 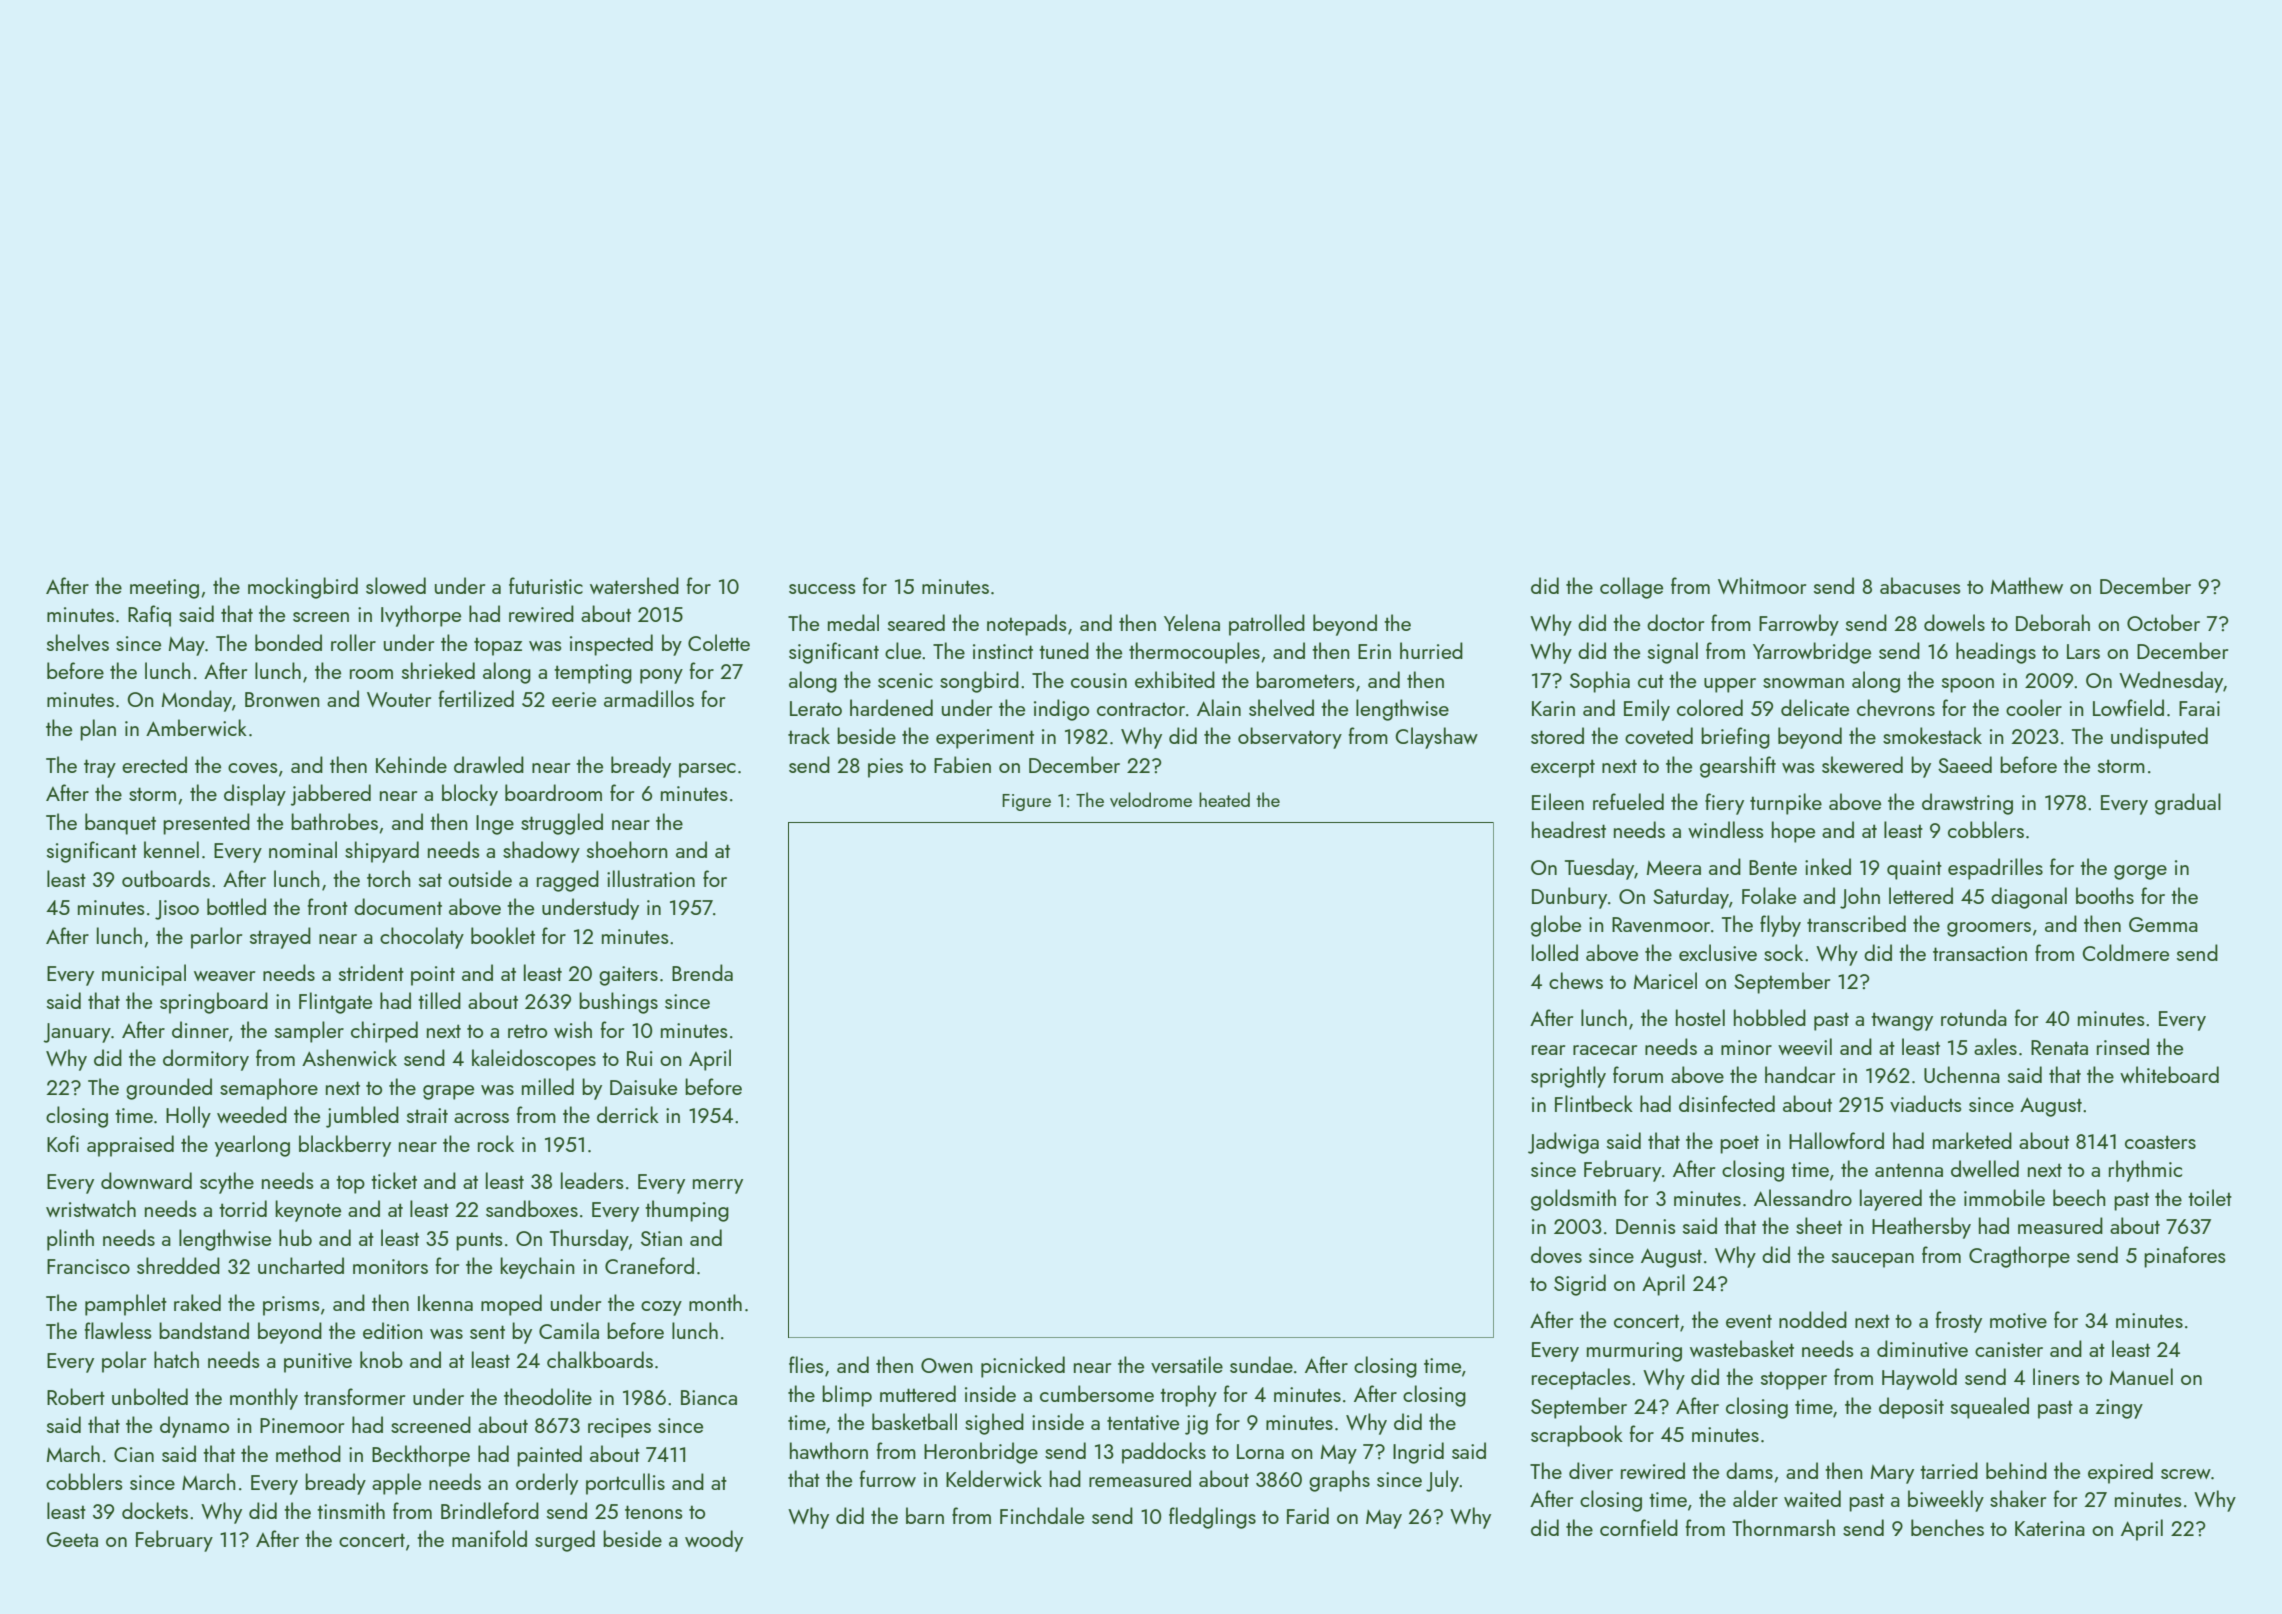 What do you see at coordinates (1600, 869) in the page?
I see `Tuesday` at bounding box center [1600, 869].
